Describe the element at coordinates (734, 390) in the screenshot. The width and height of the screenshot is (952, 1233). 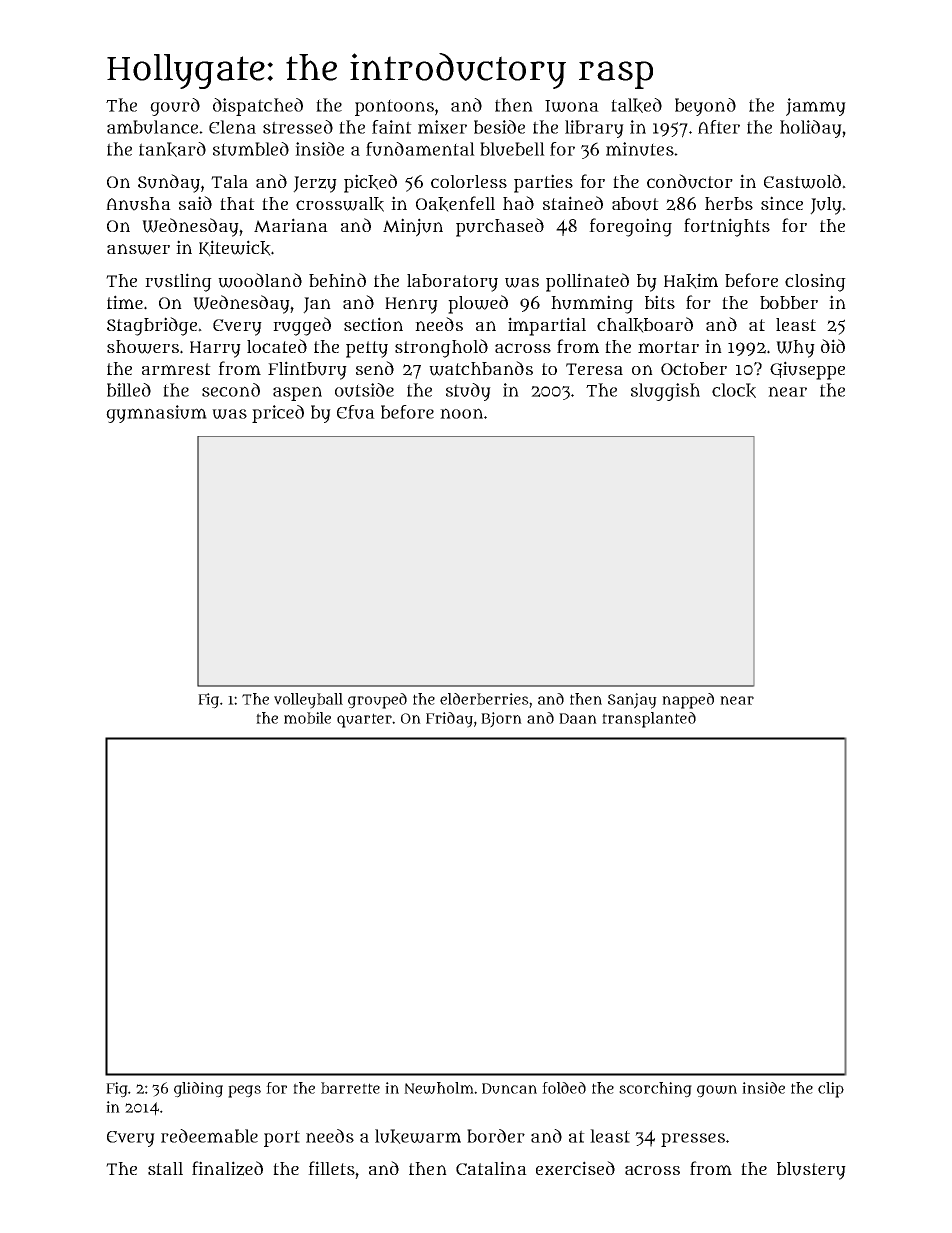
I see `clock` at that location.
